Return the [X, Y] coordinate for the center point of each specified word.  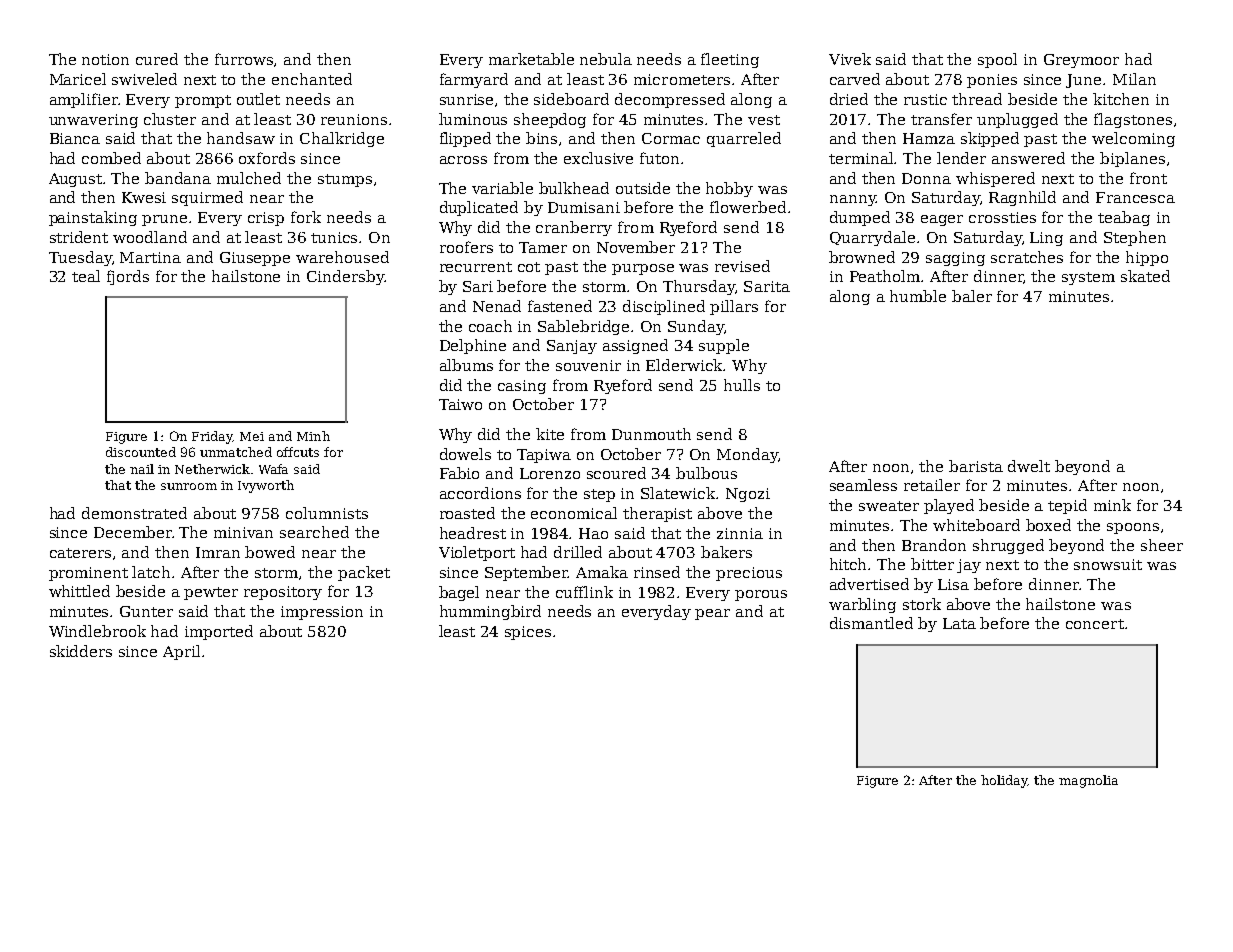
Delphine [473, 346]
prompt [203, 101]
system [1088, 278]
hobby [729, 189]
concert [1095, 624]
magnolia [1088, 781]
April [181, 652]
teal [86, 276]
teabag [1124, 218]
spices [528, 633]
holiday [1004, 781]
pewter [211, 593]
